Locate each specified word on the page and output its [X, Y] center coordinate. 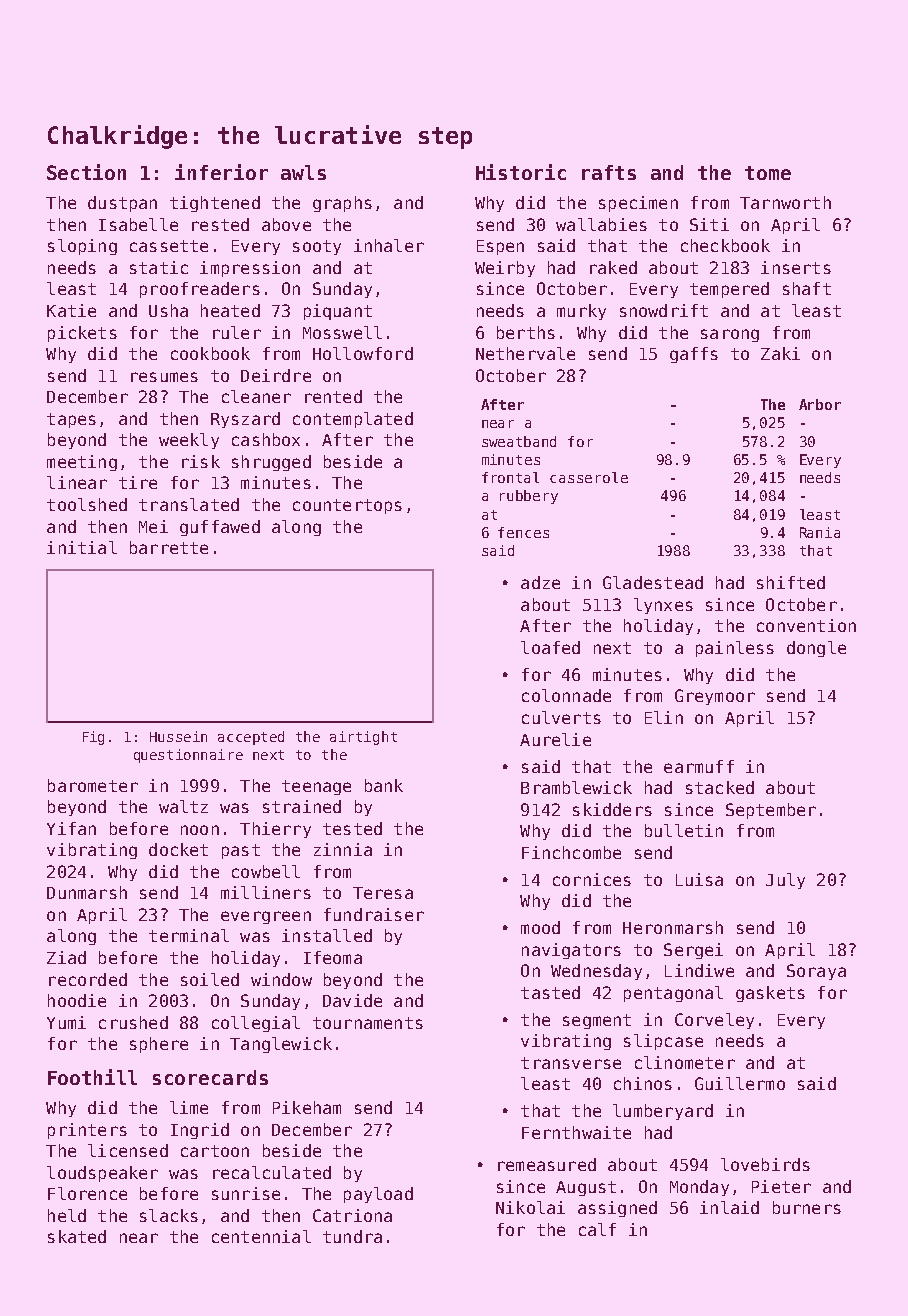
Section [86, 172]
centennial [261, 1236]
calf [597, 1229]
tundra [352, 1236]
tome [768, 173]
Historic [521, 172]
